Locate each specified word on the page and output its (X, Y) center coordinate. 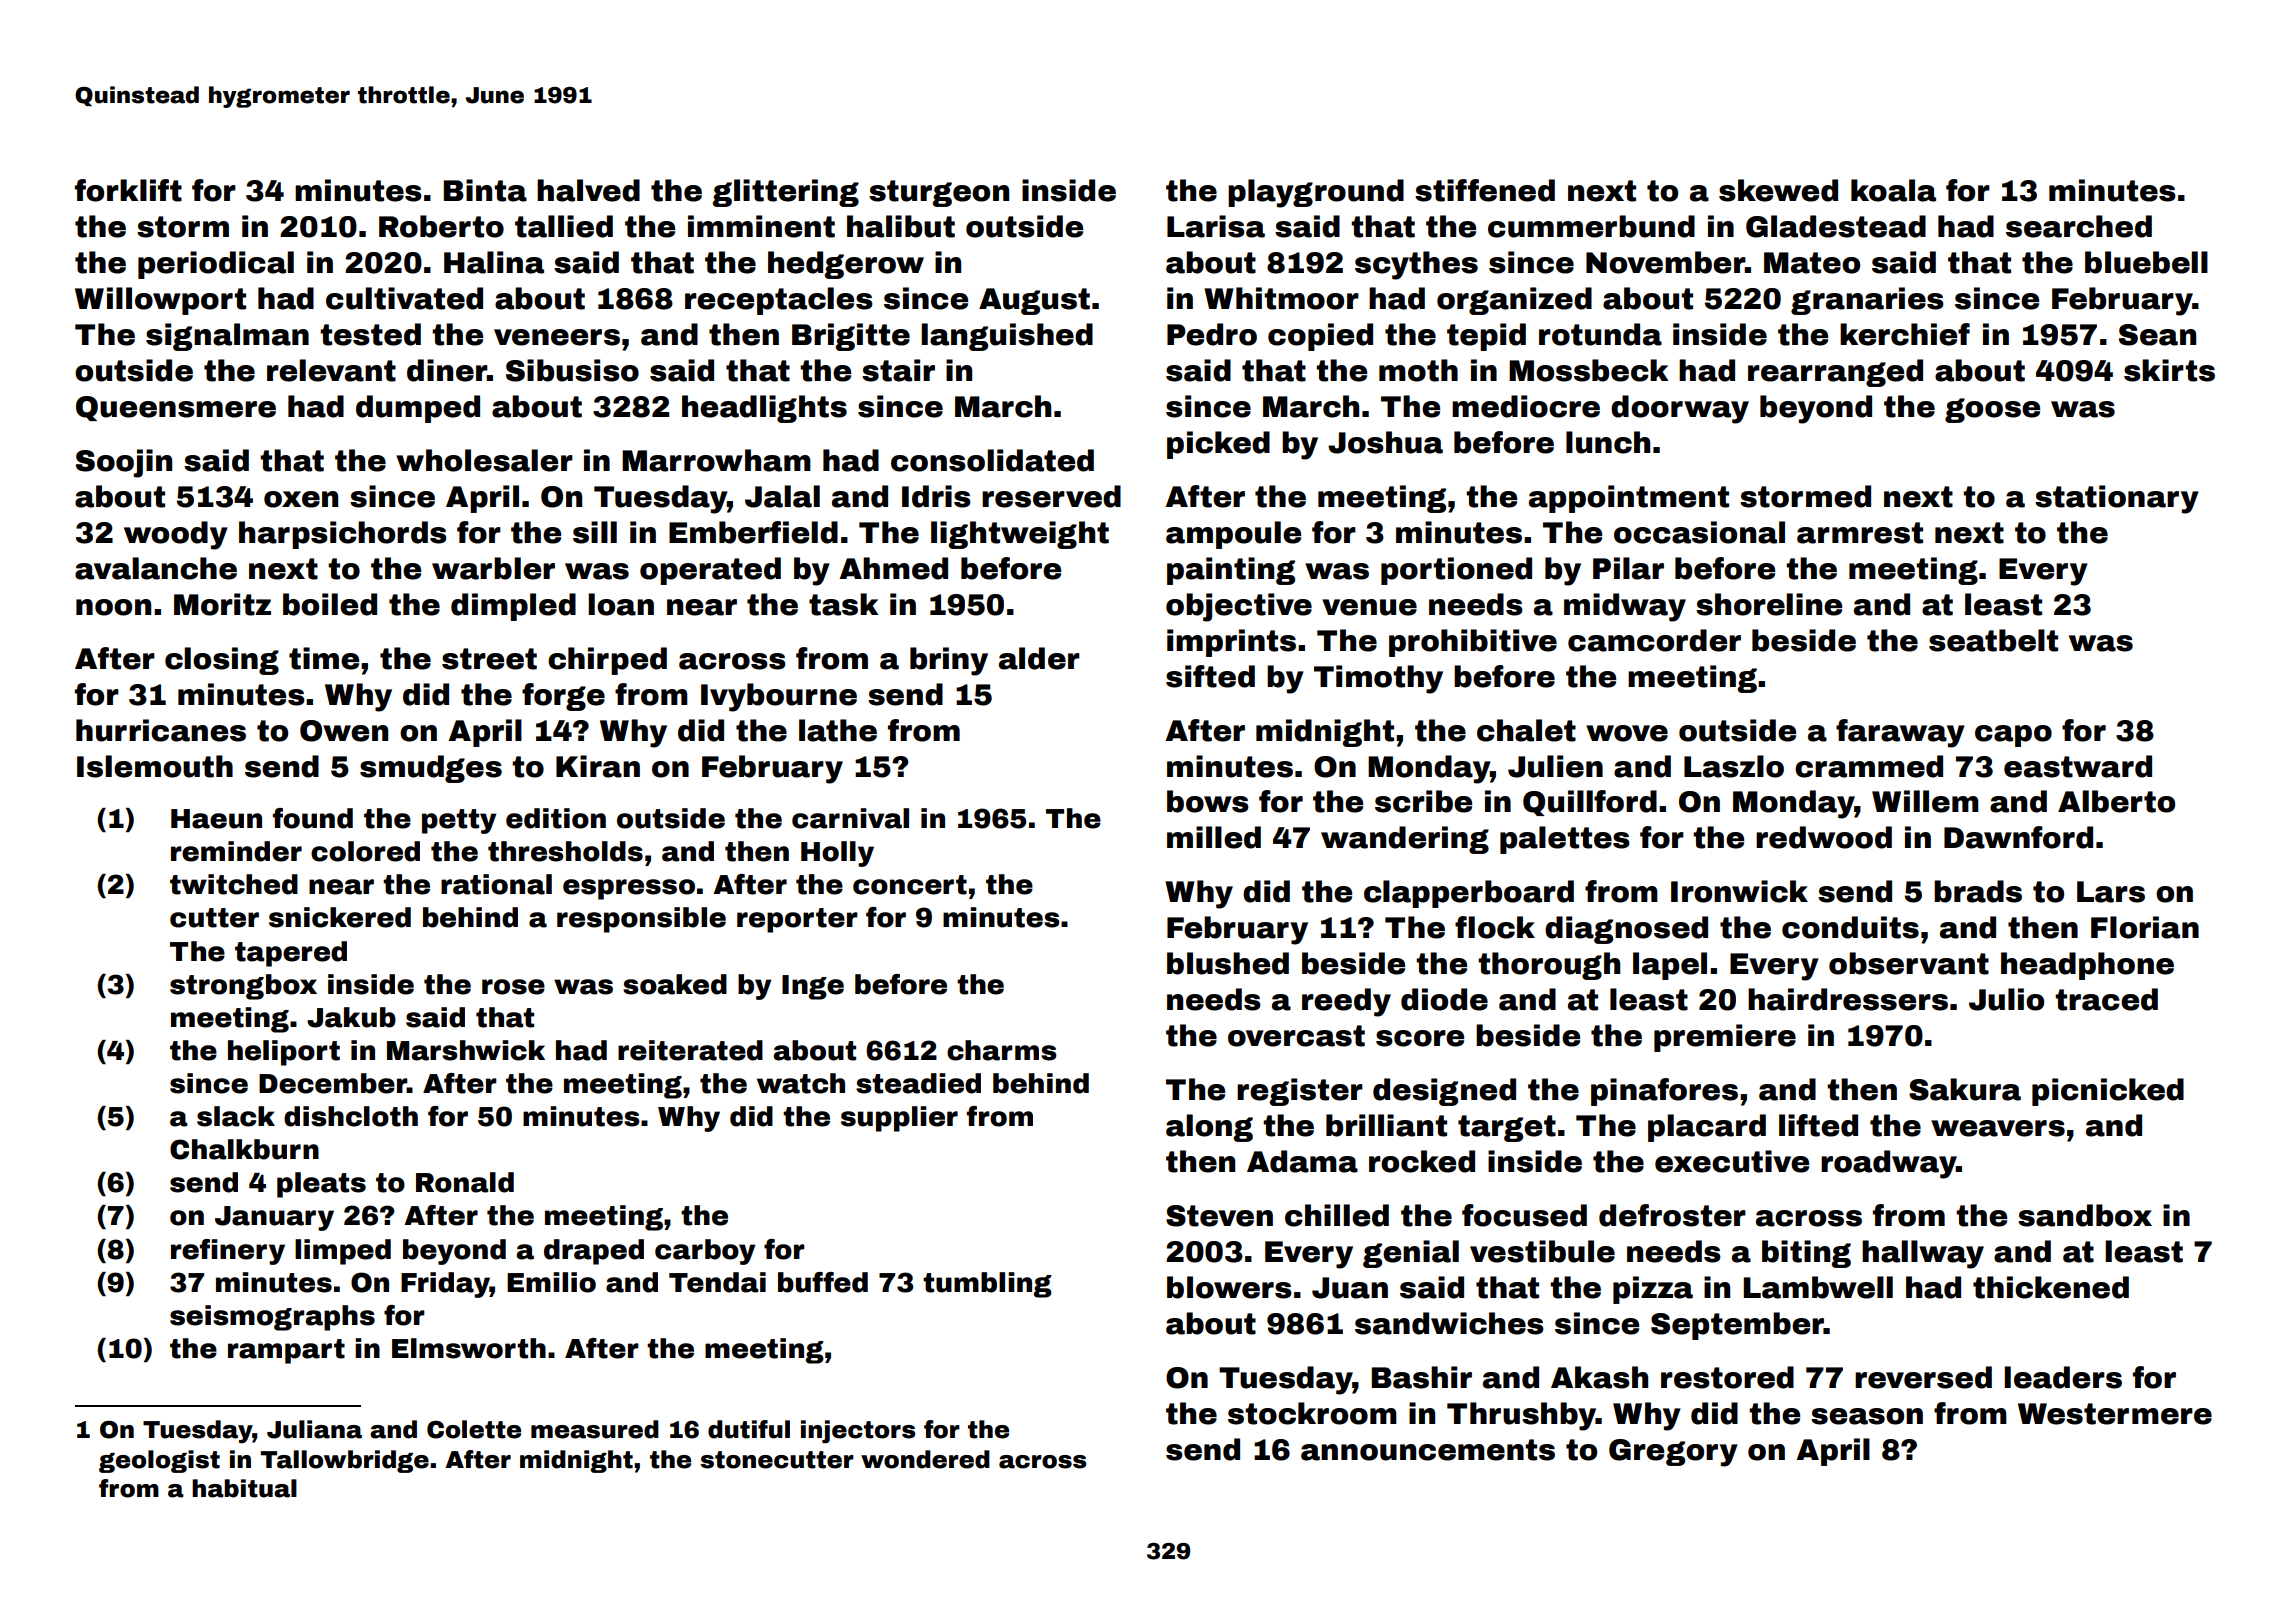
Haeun (216, 819)
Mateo (1812, 263)
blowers (1229, 1287)
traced (2106, 999)
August (1034, 301)
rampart (286, 1351)
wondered (925, 1459)
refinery (228, 1252)
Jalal (782, 496)
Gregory (1673, 1453)
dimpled (513, 607)
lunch (1608, 442)
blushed (1228, 963)
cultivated (404, 298)
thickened (2051, 1287)
